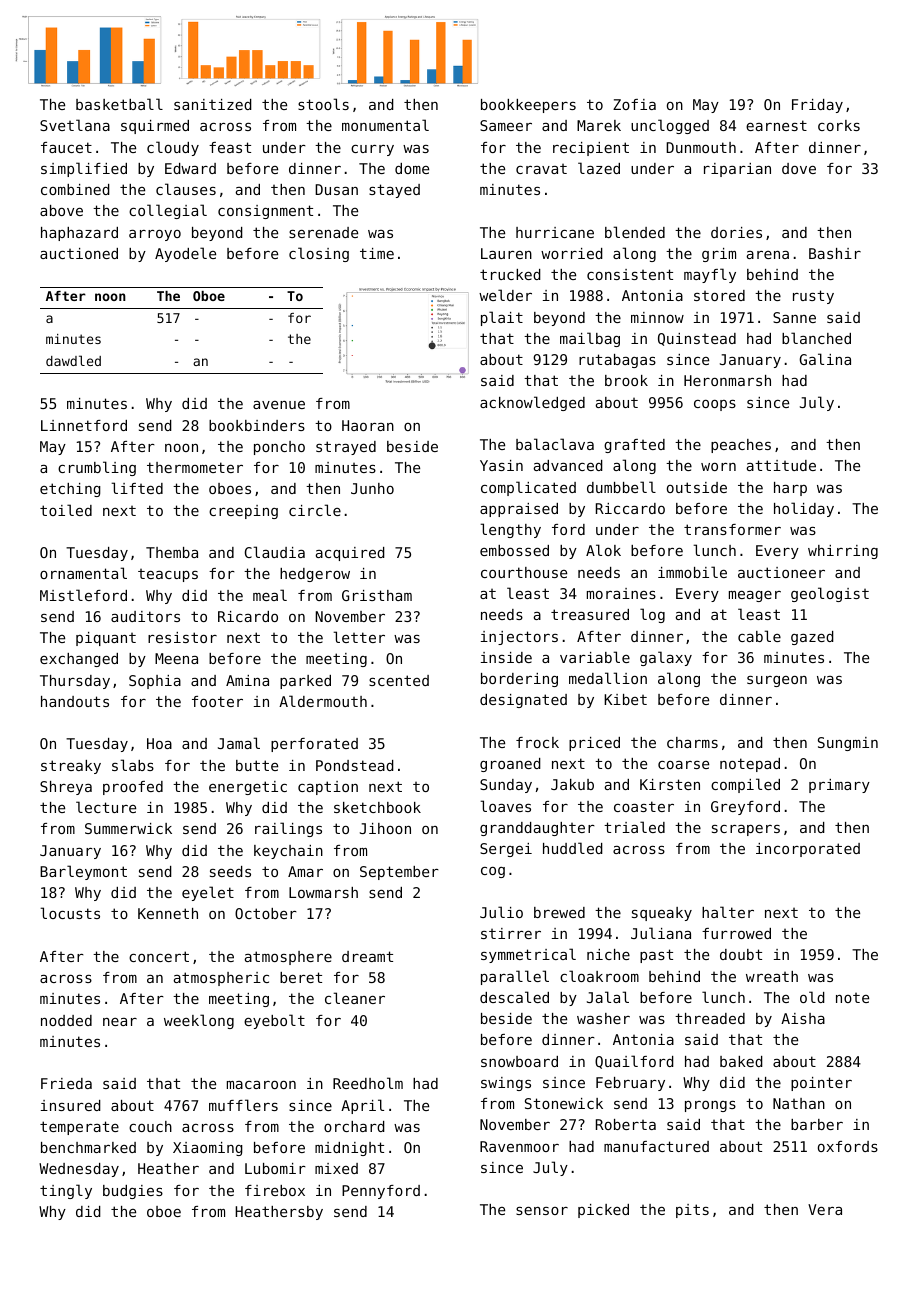  I want to click on sensor, so click(542, 1211).
